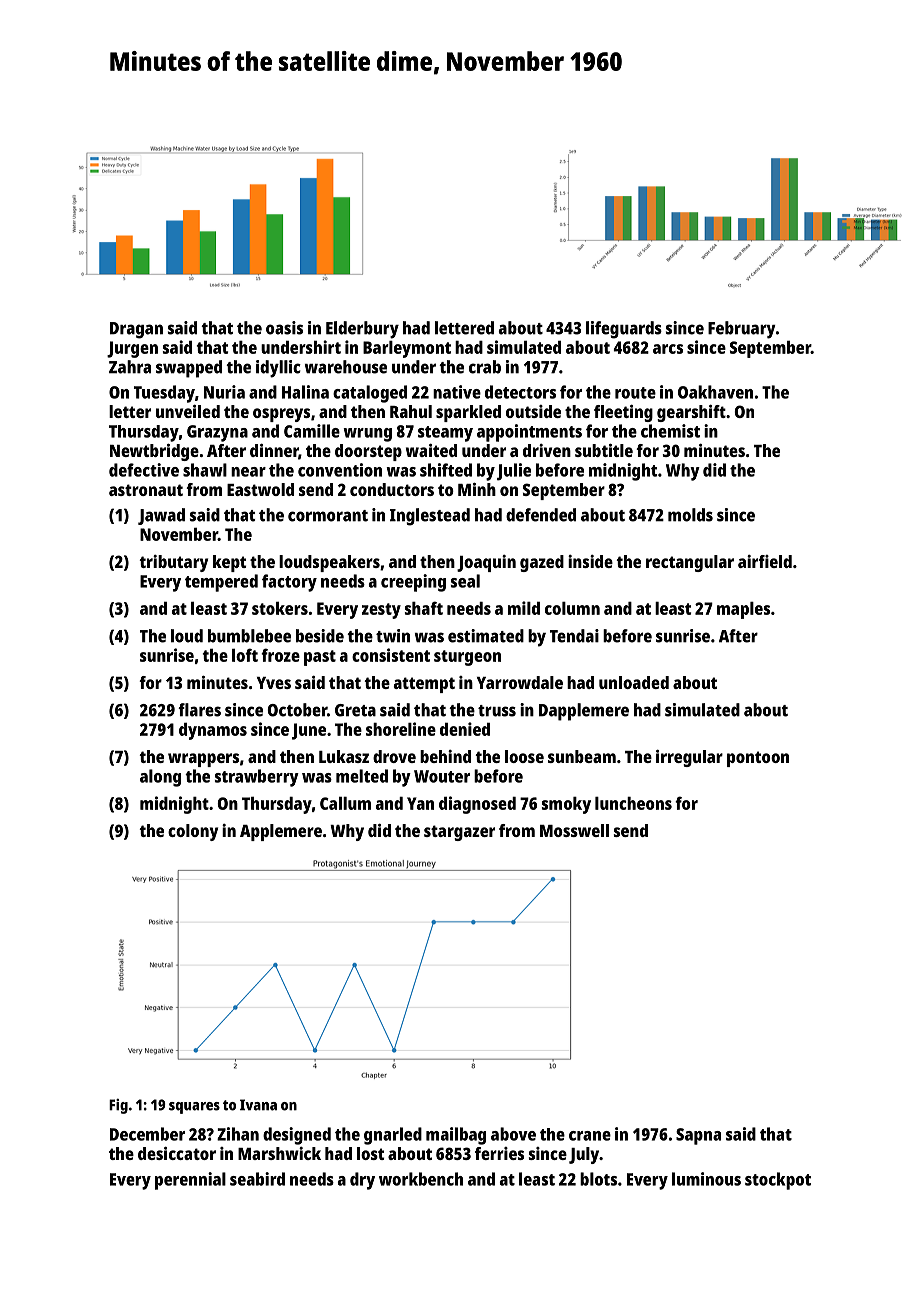 The image size is (924, 1308). Describe the element at coordinates (668, 349) in the screenshot. I see `arcs` at that location.
